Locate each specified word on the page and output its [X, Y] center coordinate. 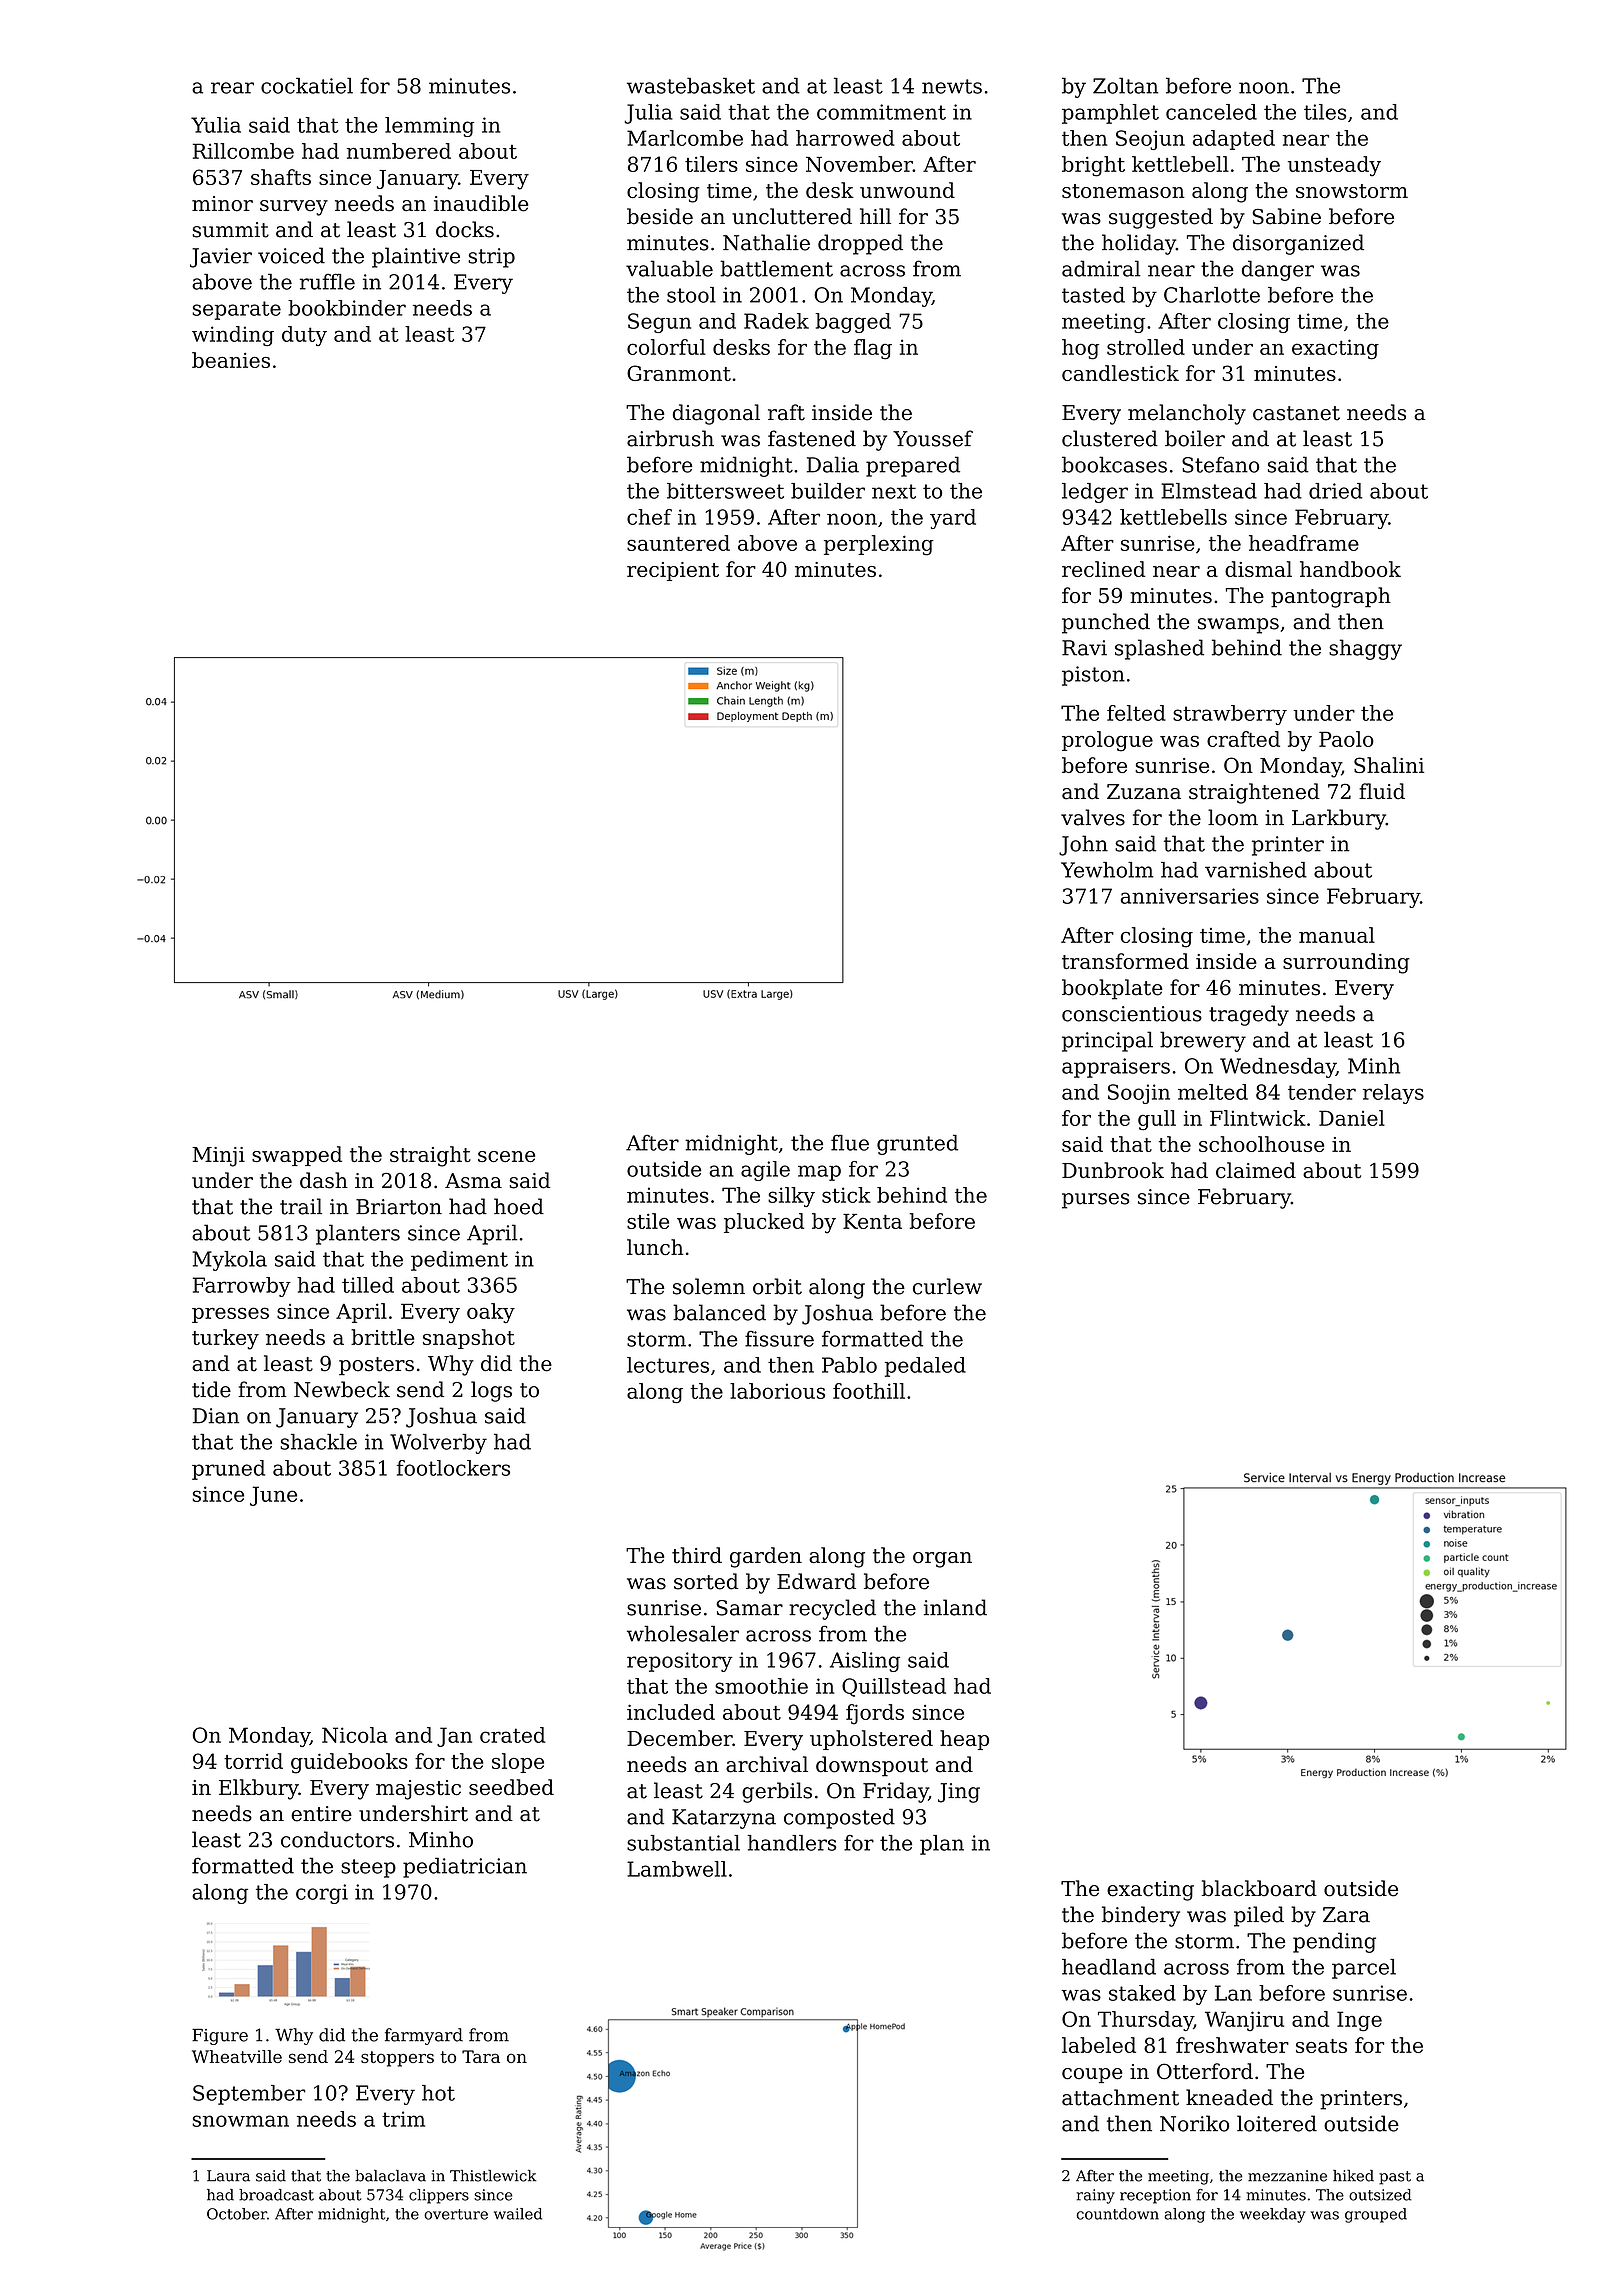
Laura [228, 2176]
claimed [1256, 1170]
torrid [253, 1761]
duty [304, 336]
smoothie [761, 1686]
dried [1335, 491]
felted [1136, 713]
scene [506, 1156]
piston [1093, 676]
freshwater [1232, 2045]
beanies [231, 360]
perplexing [879, 545]
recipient [673, 571]
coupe [1092, 2075]
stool [691, 295]
